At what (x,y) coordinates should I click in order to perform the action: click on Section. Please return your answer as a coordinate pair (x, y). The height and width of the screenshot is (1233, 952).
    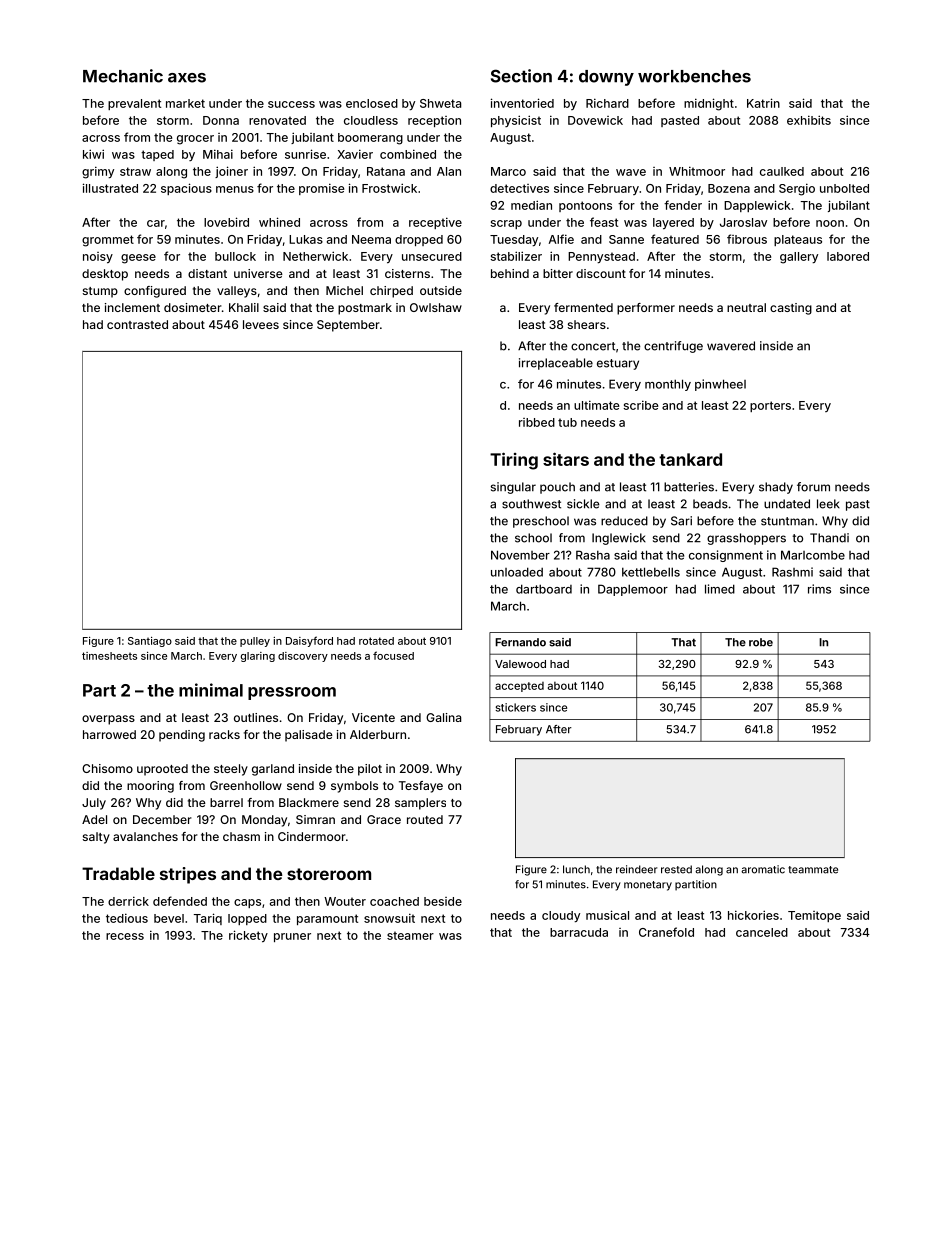
    Looking at the image, I should click on (521, 76).
